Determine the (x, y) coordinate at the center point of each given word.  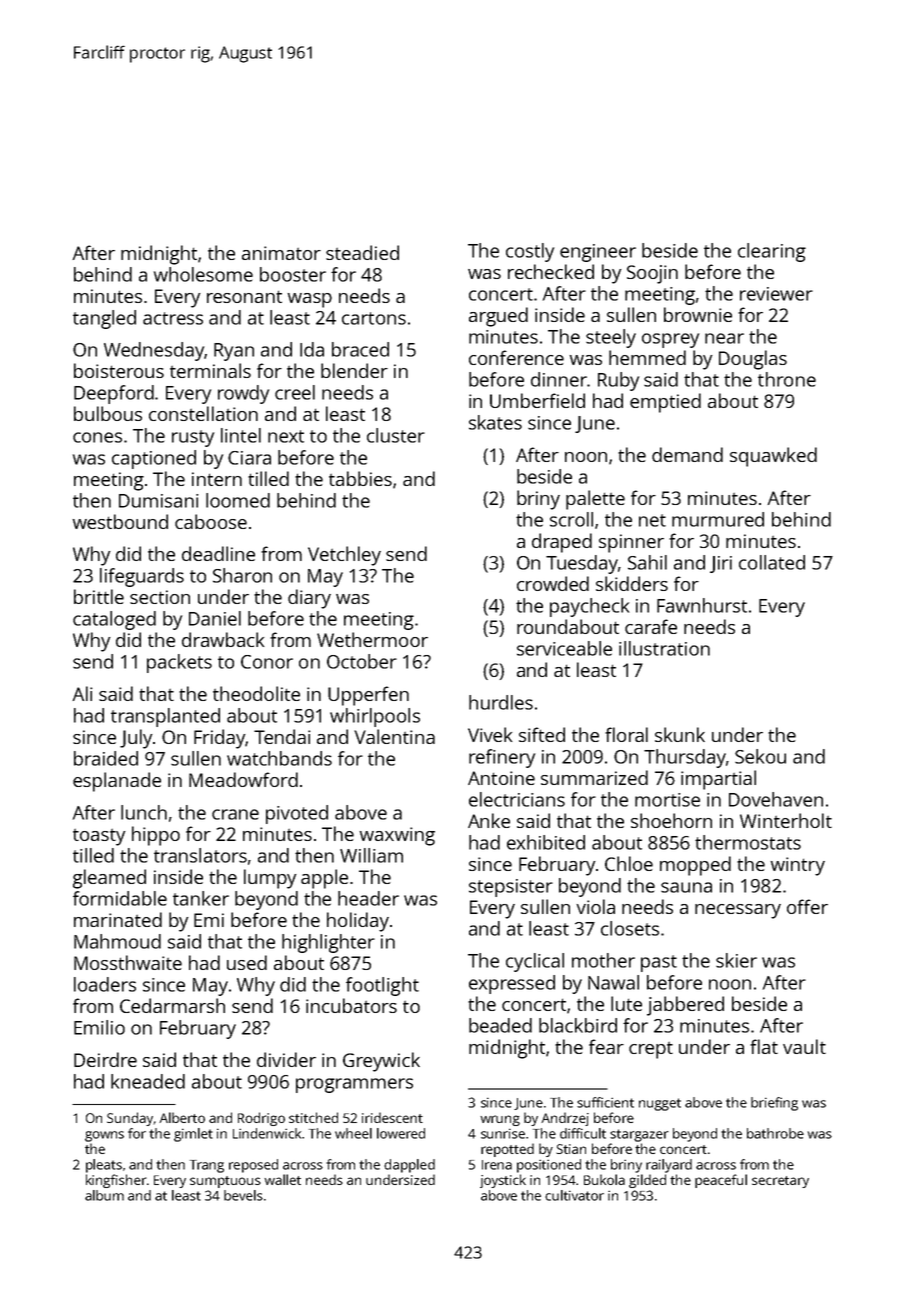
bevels (243, 1195)
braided (106, 758)
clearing (772, 252)
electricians (517, 799)
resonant (244, 297)
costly (530, 252)
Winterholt (786, 820)
